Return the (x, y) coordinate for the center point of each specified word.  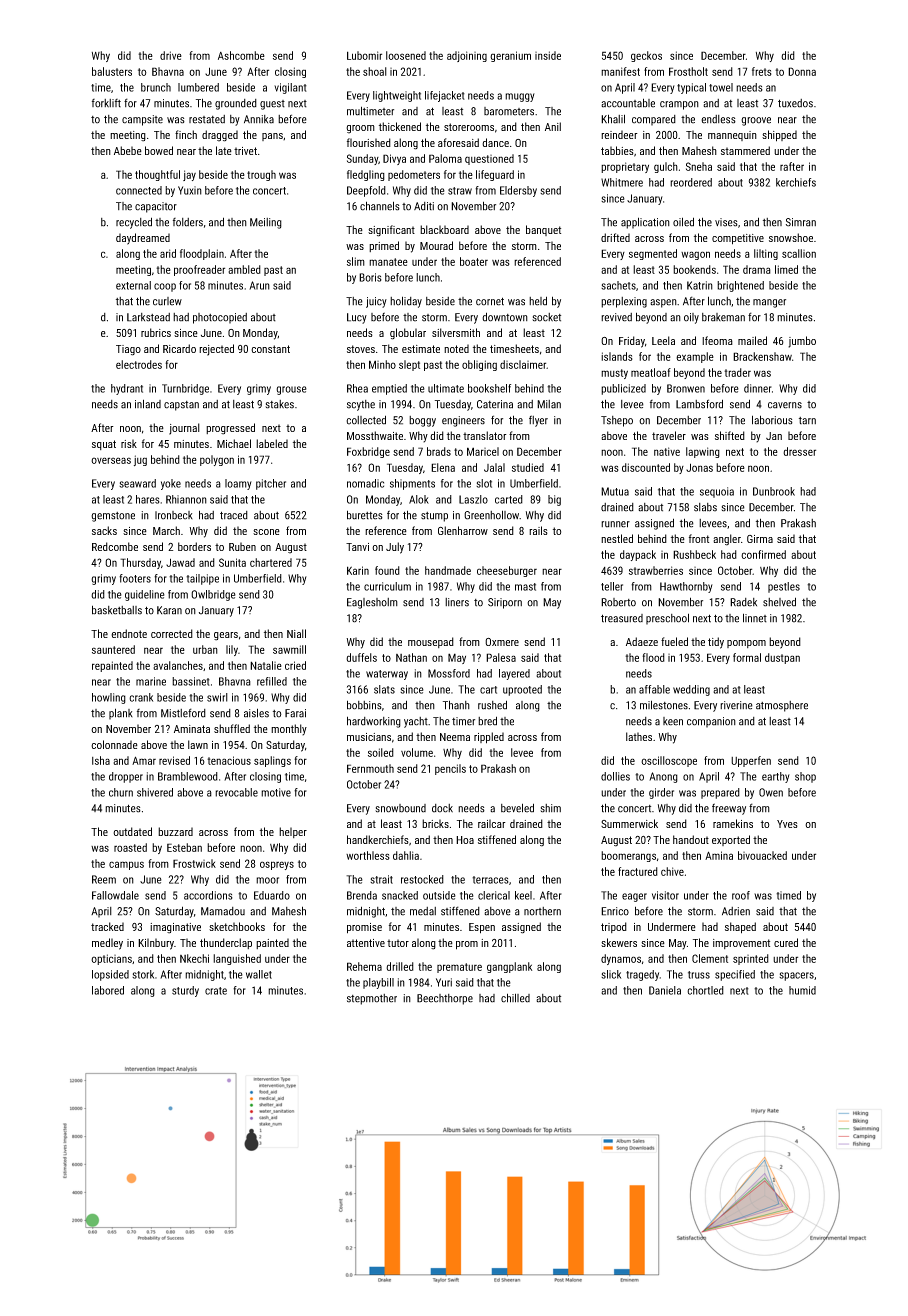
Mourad (436, 245)
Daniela (665, 990)
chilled (515, 998)
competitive (738, 239)
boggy (422, 421)
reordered (691, 182)
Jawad (180, 562)
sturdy (185, 991)
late (224, 150)
